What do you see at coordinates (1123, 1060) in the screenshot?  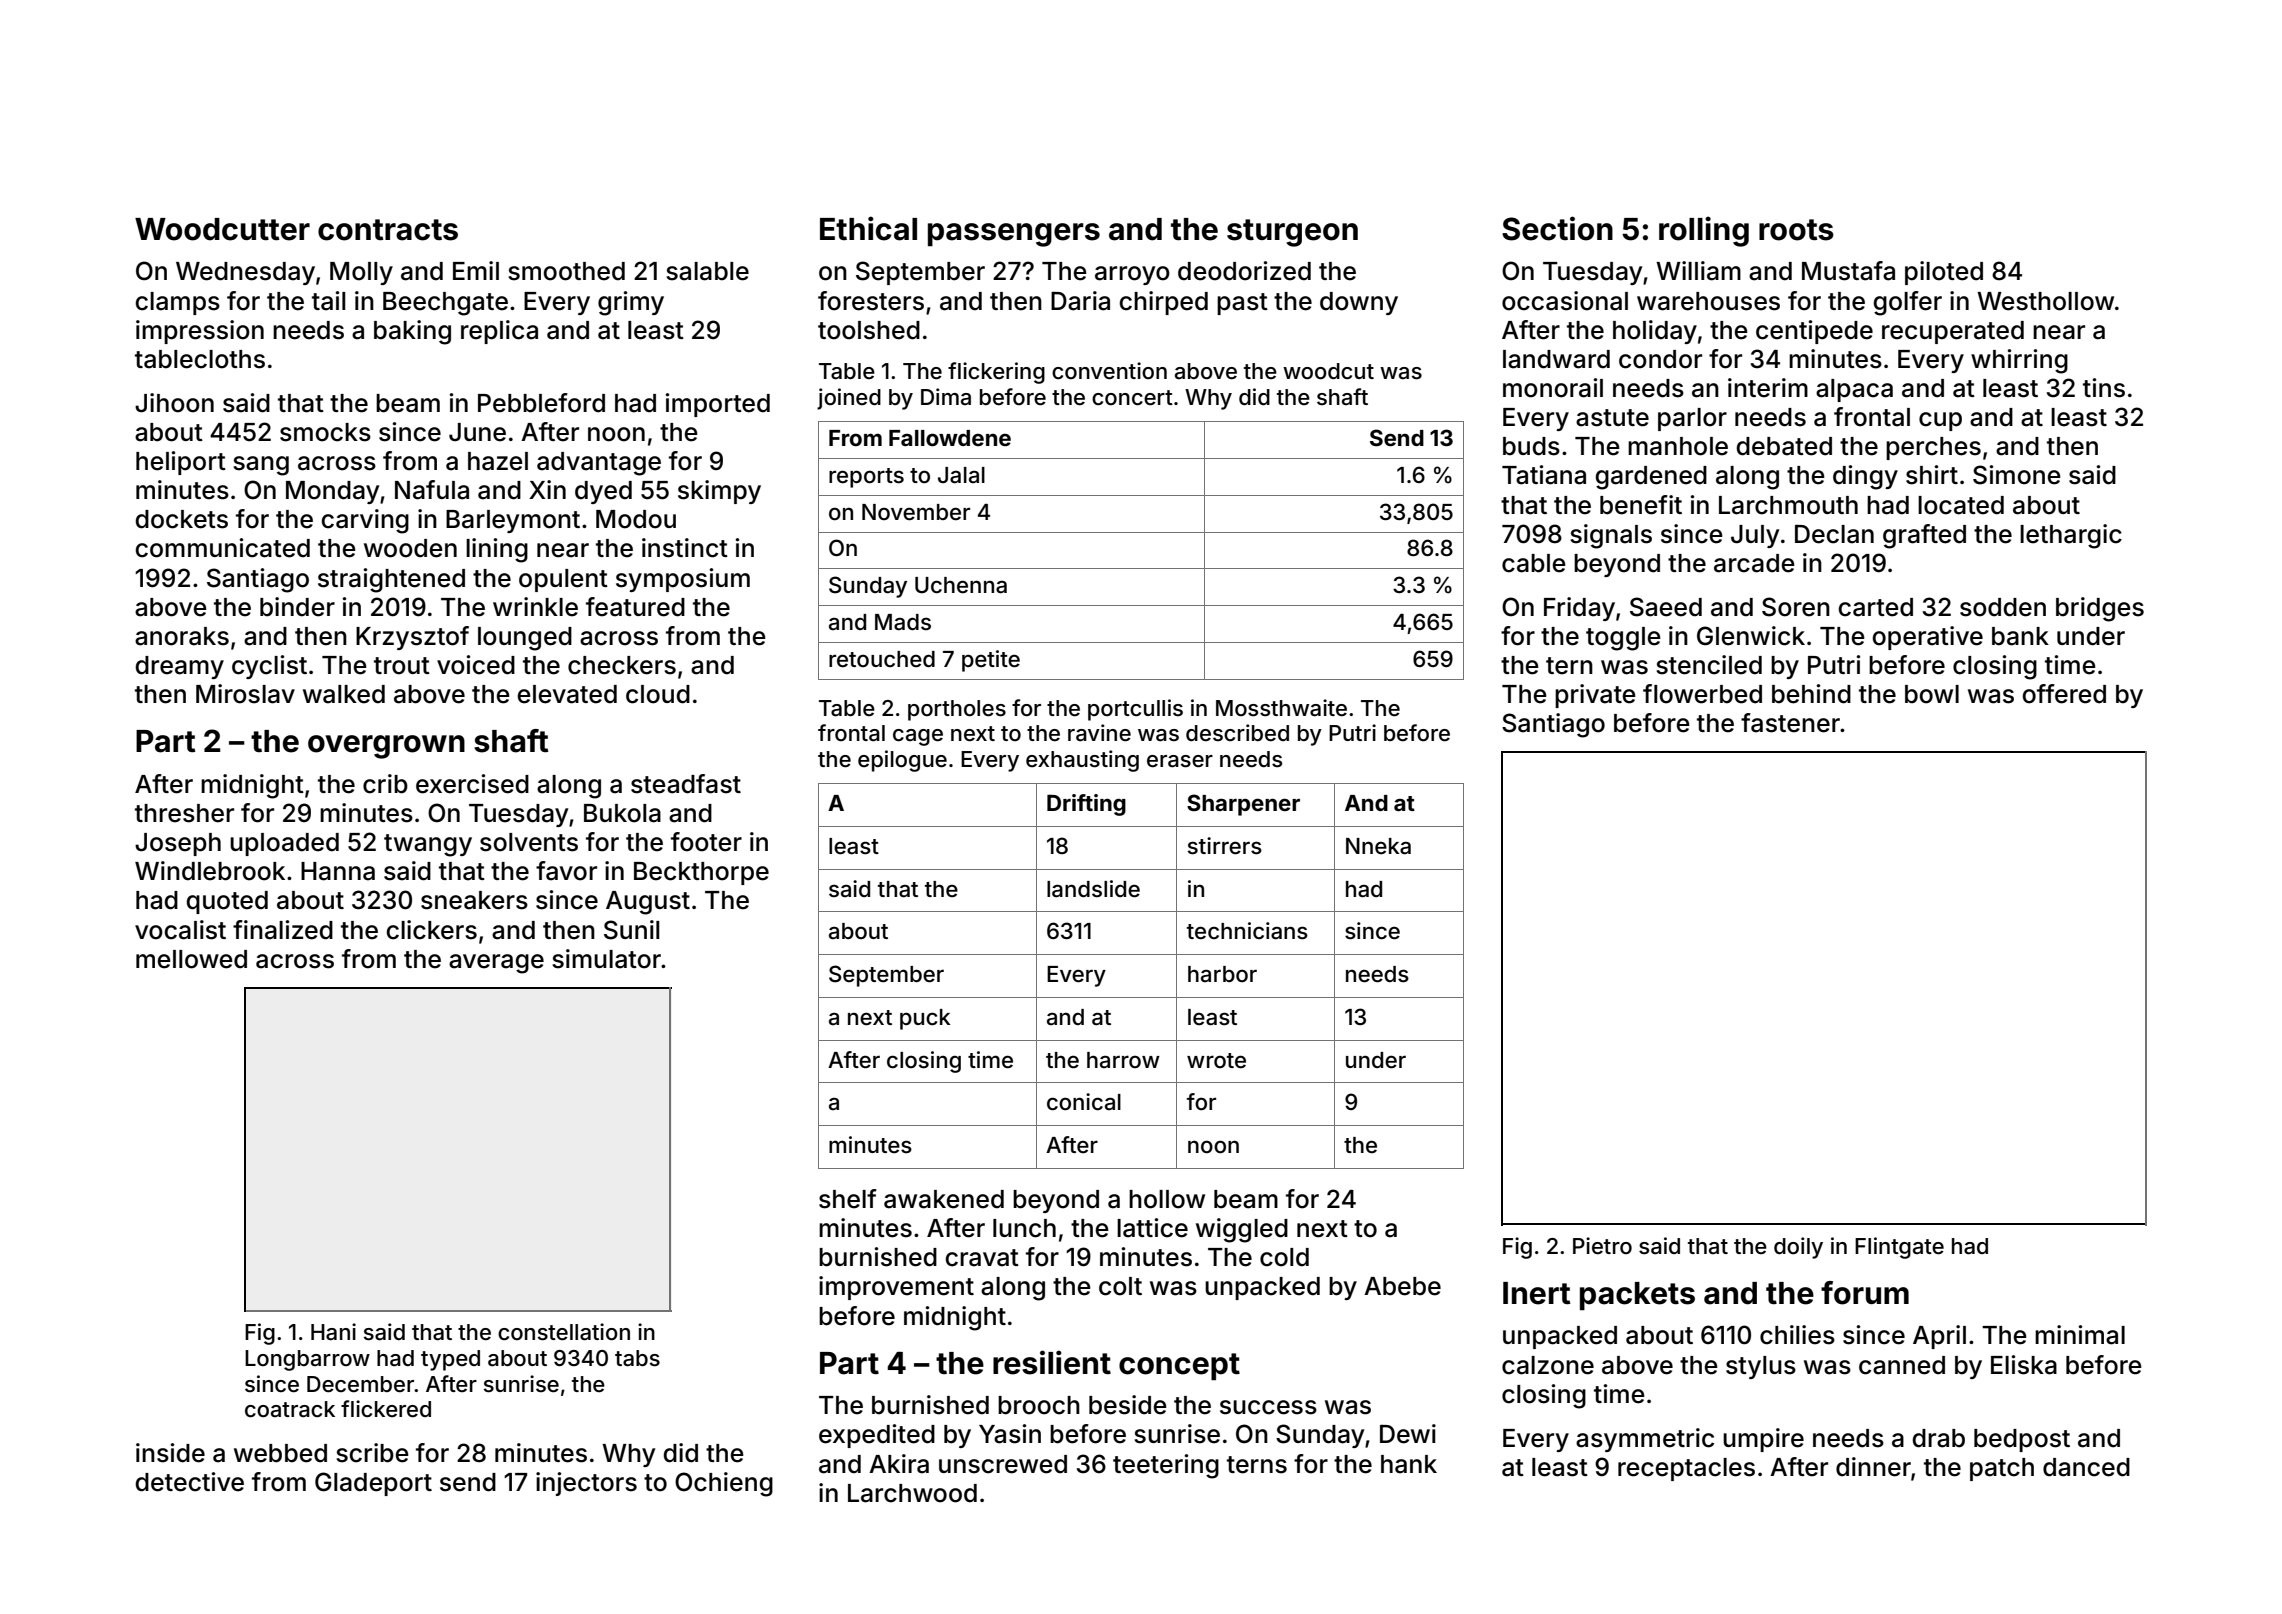 I see `harrow` at bounding box center [1123, 1060].
